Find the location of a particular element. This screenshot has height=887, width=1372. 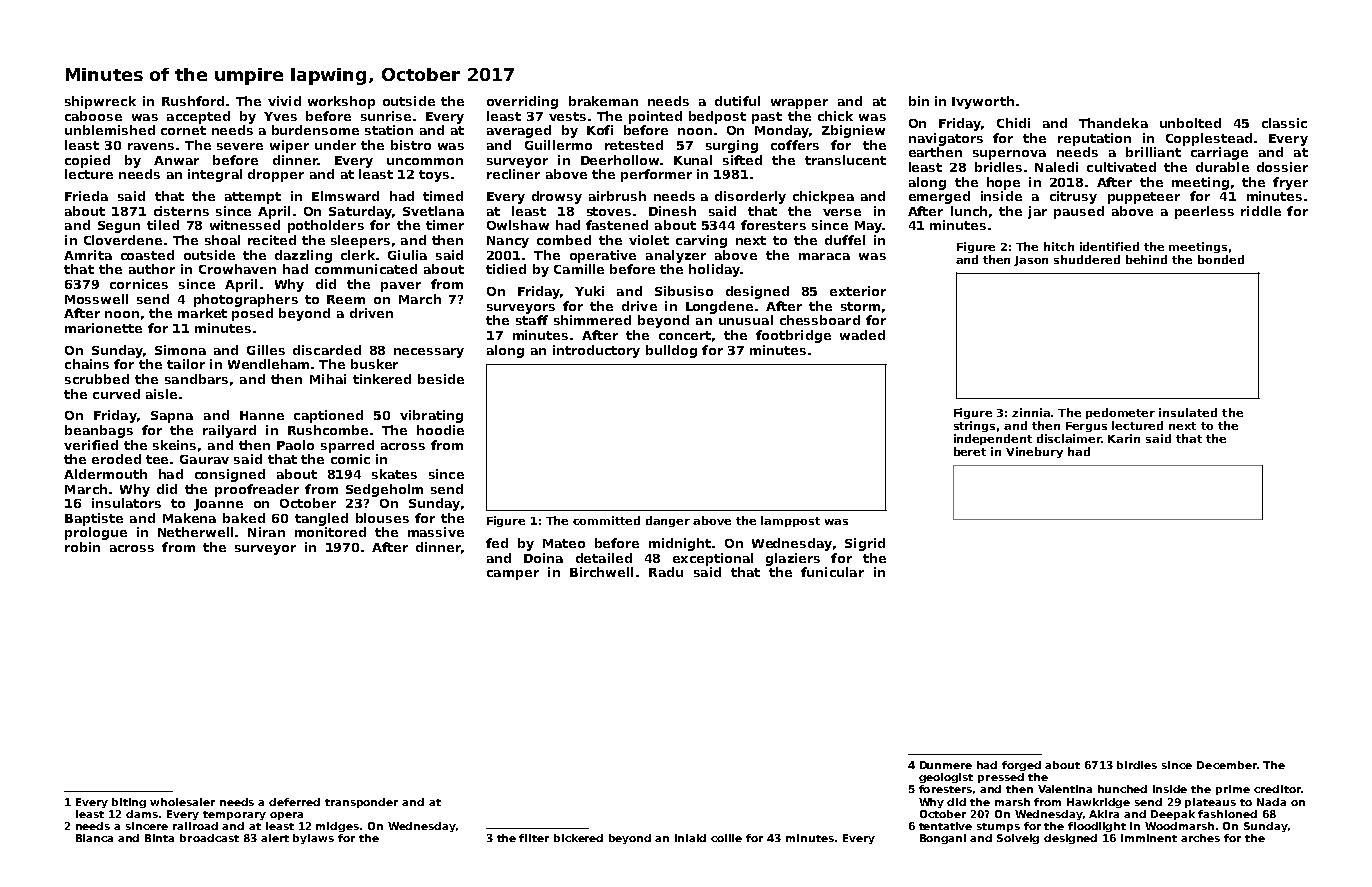

funicular is located at coordinates (832, 572).
